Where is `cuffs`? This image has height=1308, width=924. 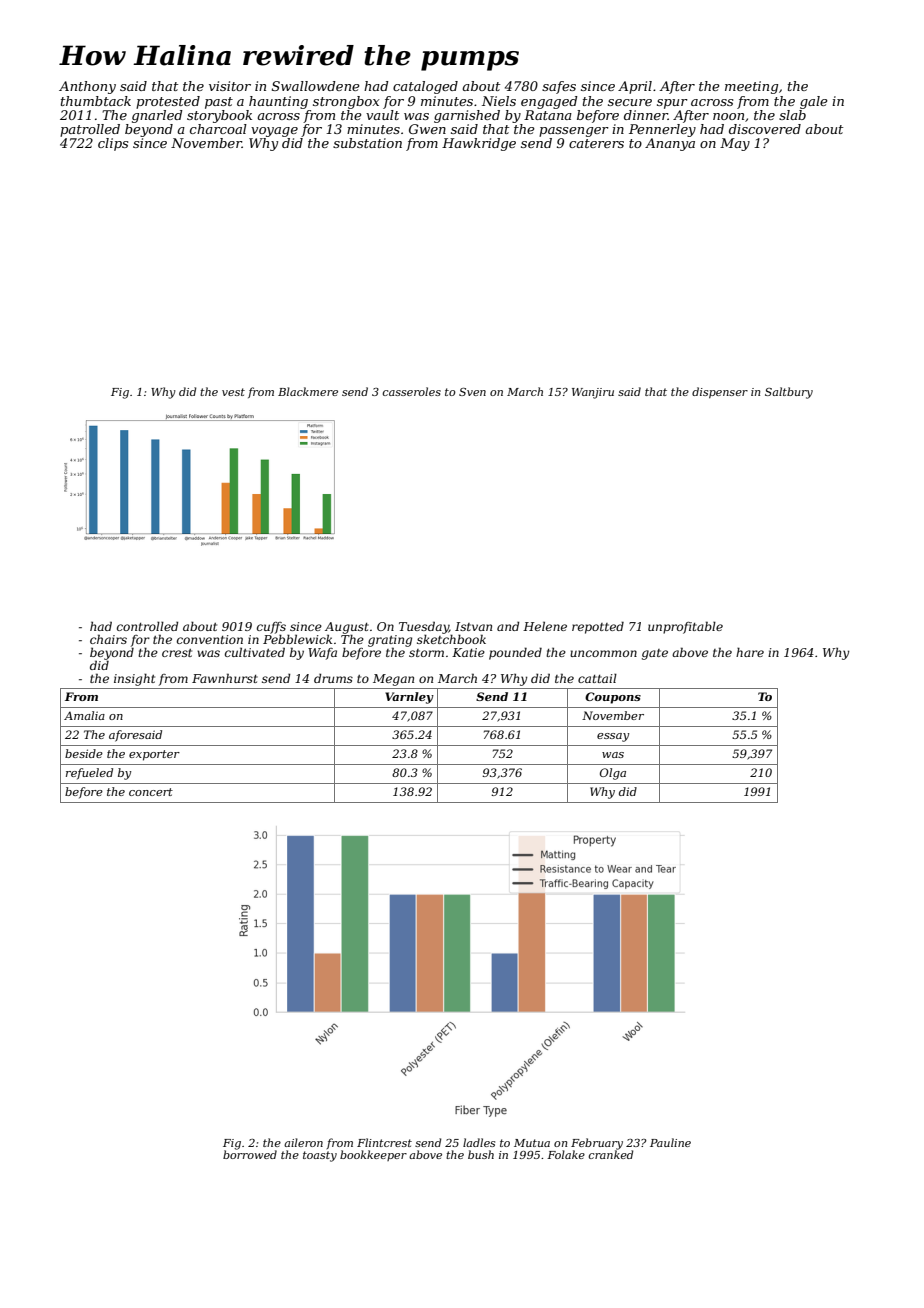
cuffs is located at coordinates (271, 628).
